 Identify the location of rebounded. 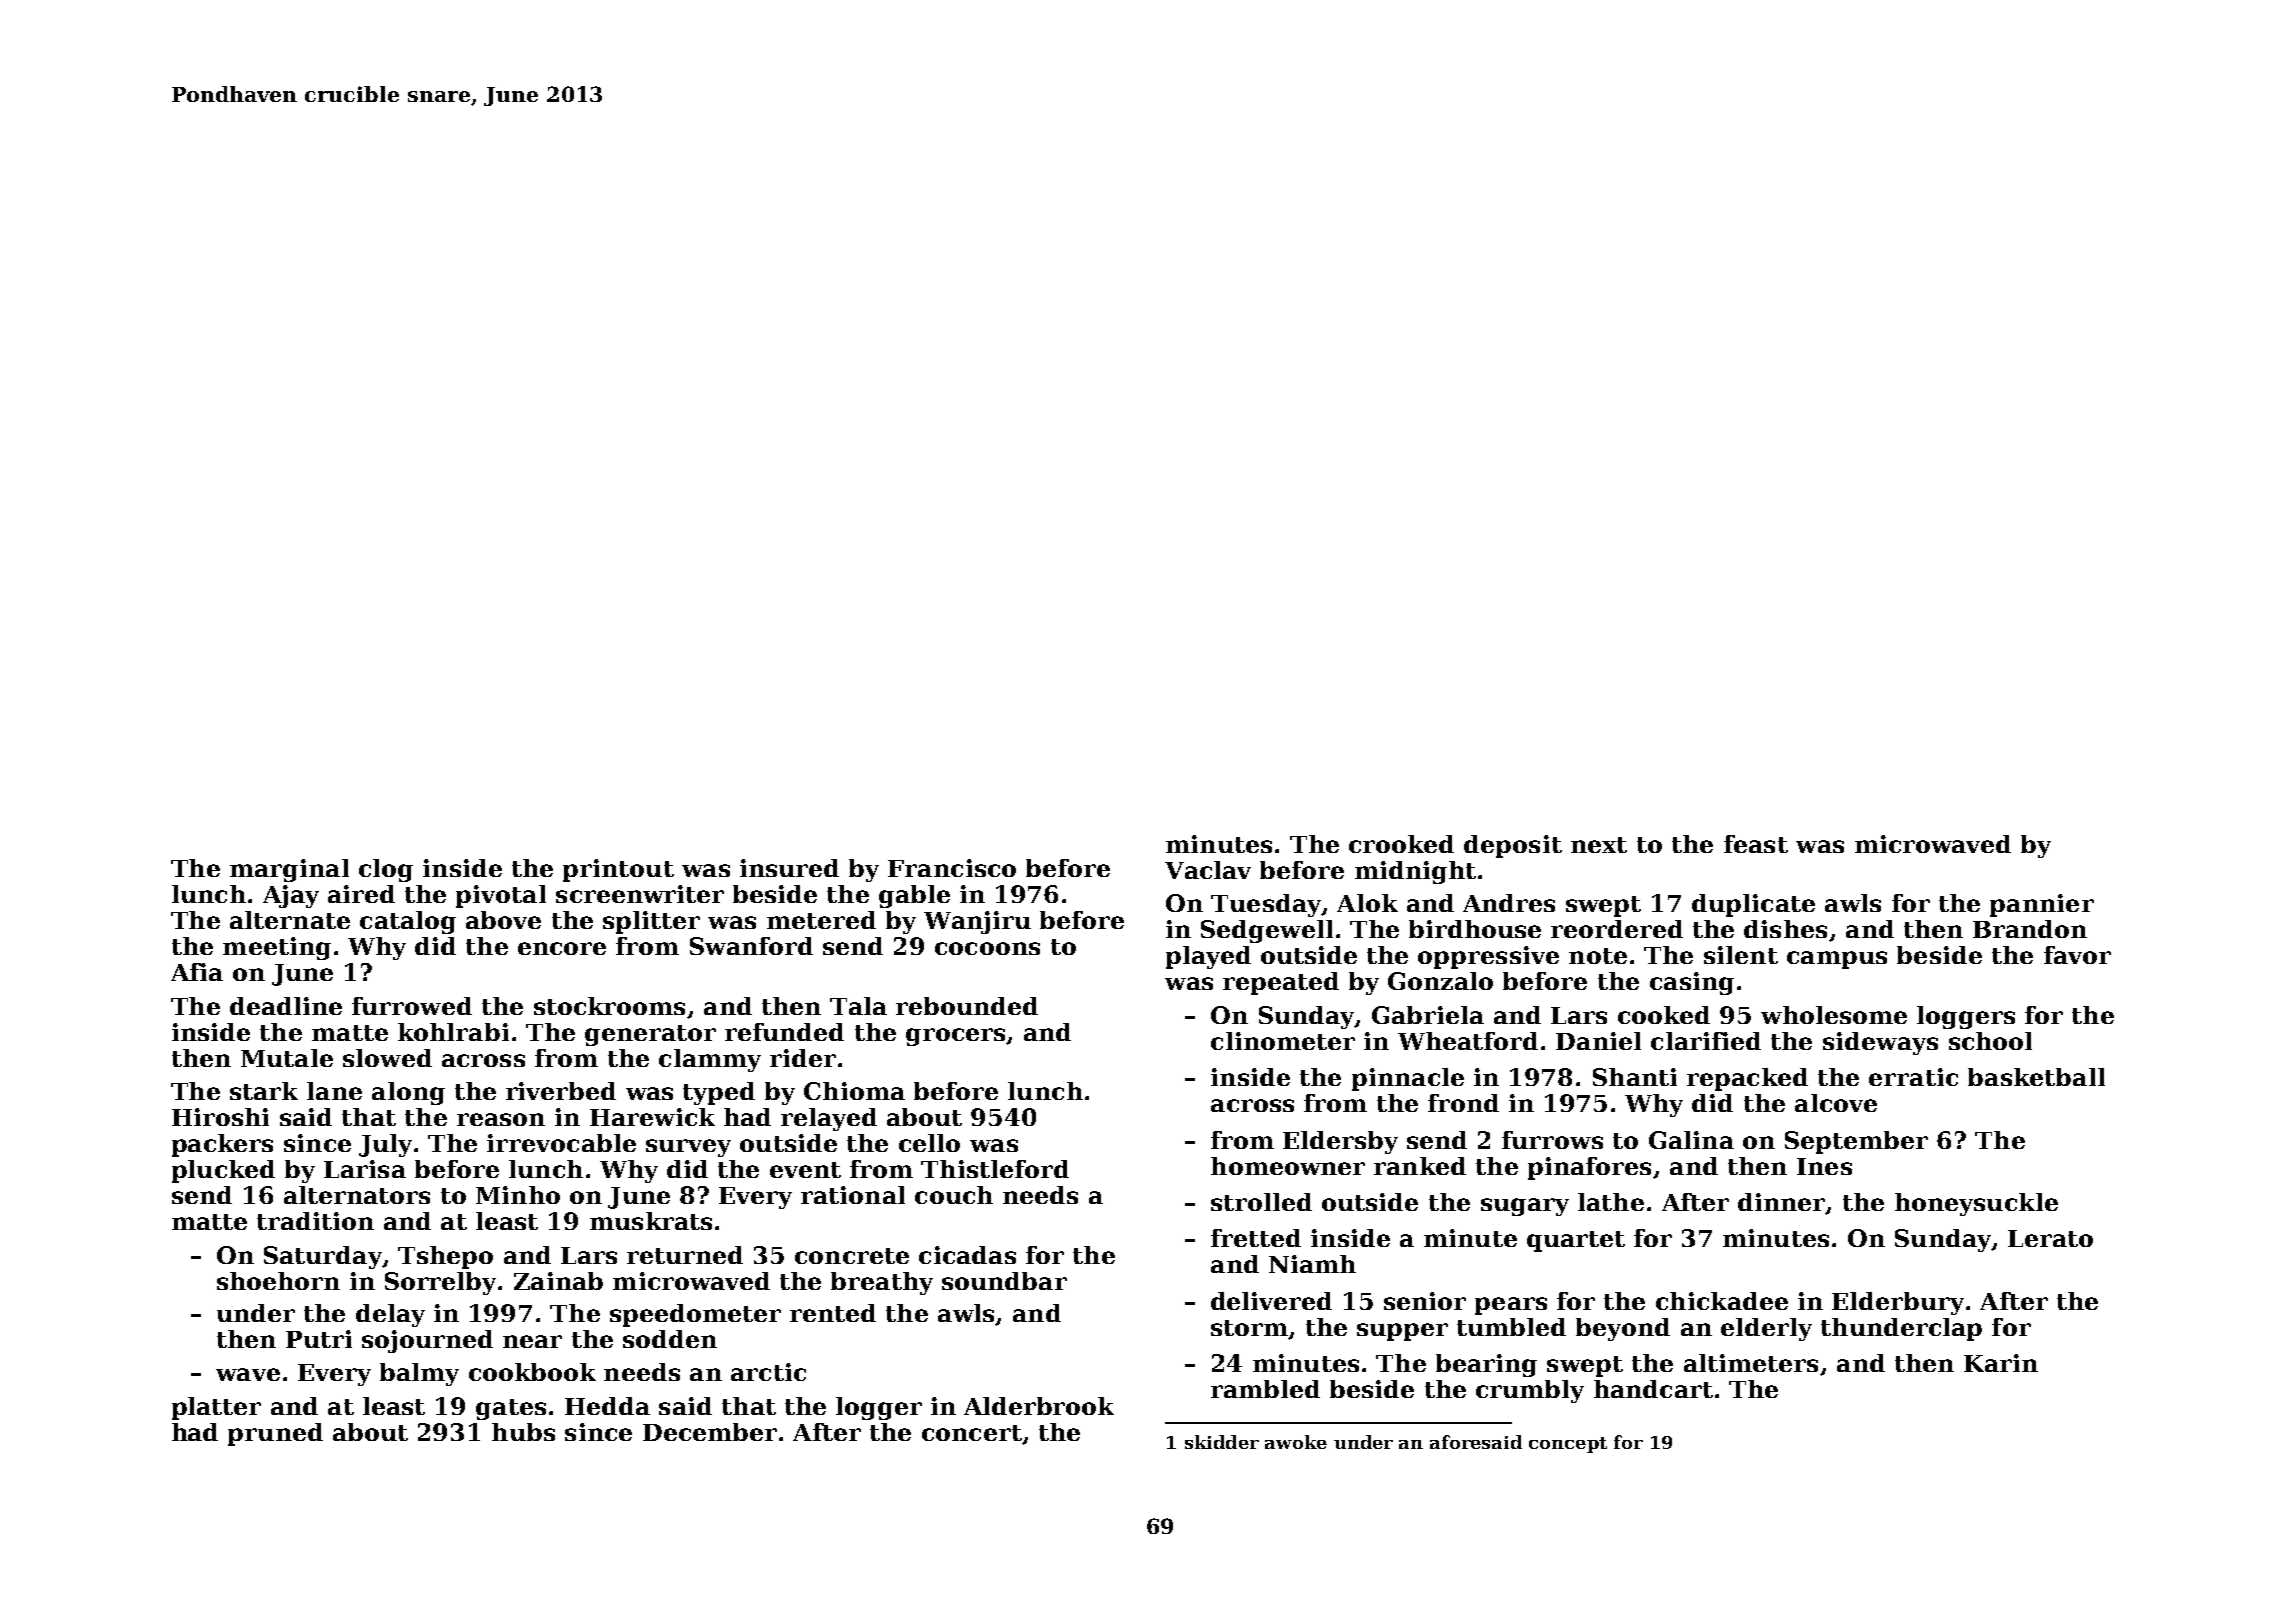
(967, 1006).
